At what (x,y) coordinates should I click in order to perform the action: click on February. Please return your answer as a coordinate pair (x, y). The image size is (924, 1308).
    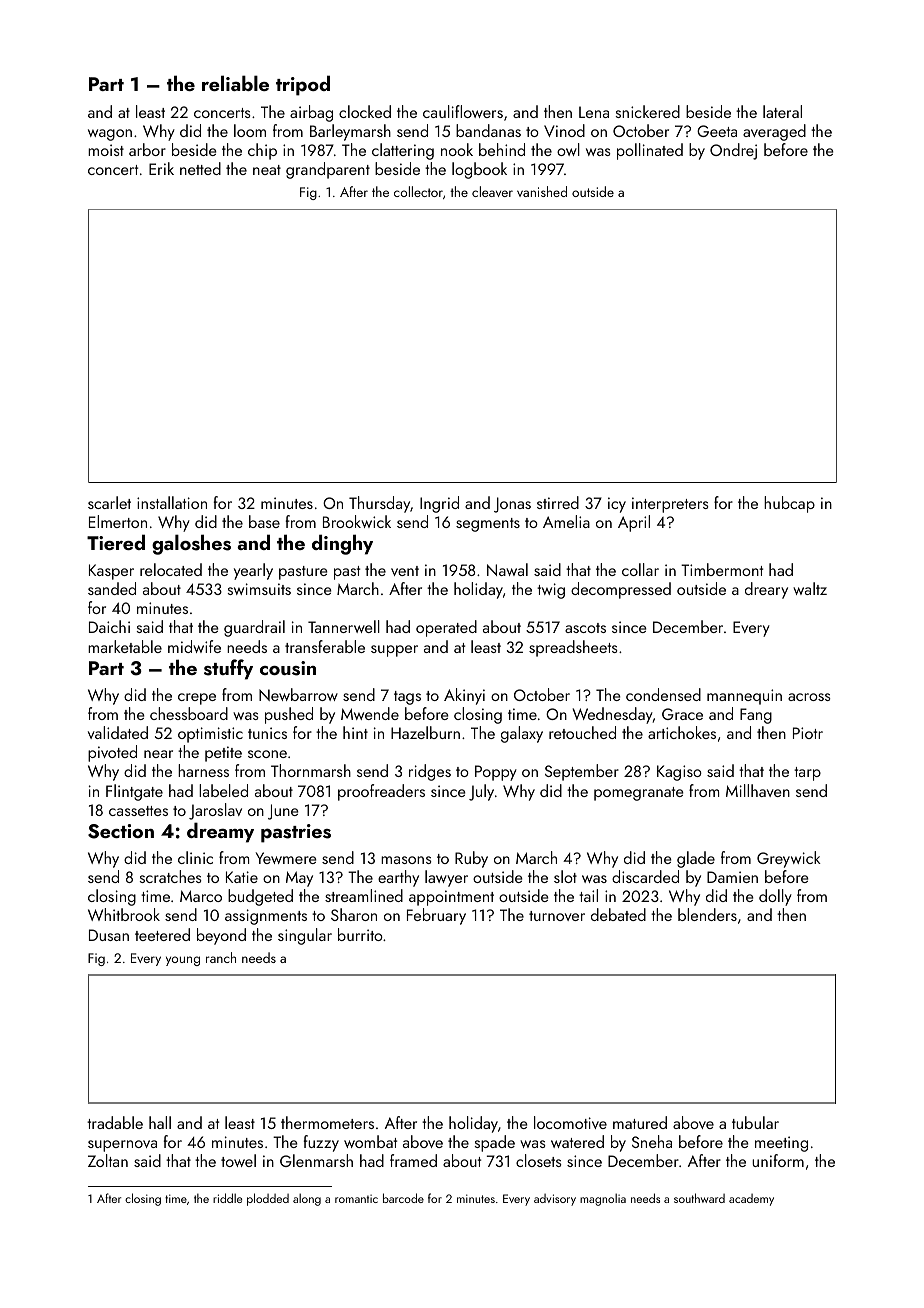
    Looking at the image, I should click on (436, 916).
